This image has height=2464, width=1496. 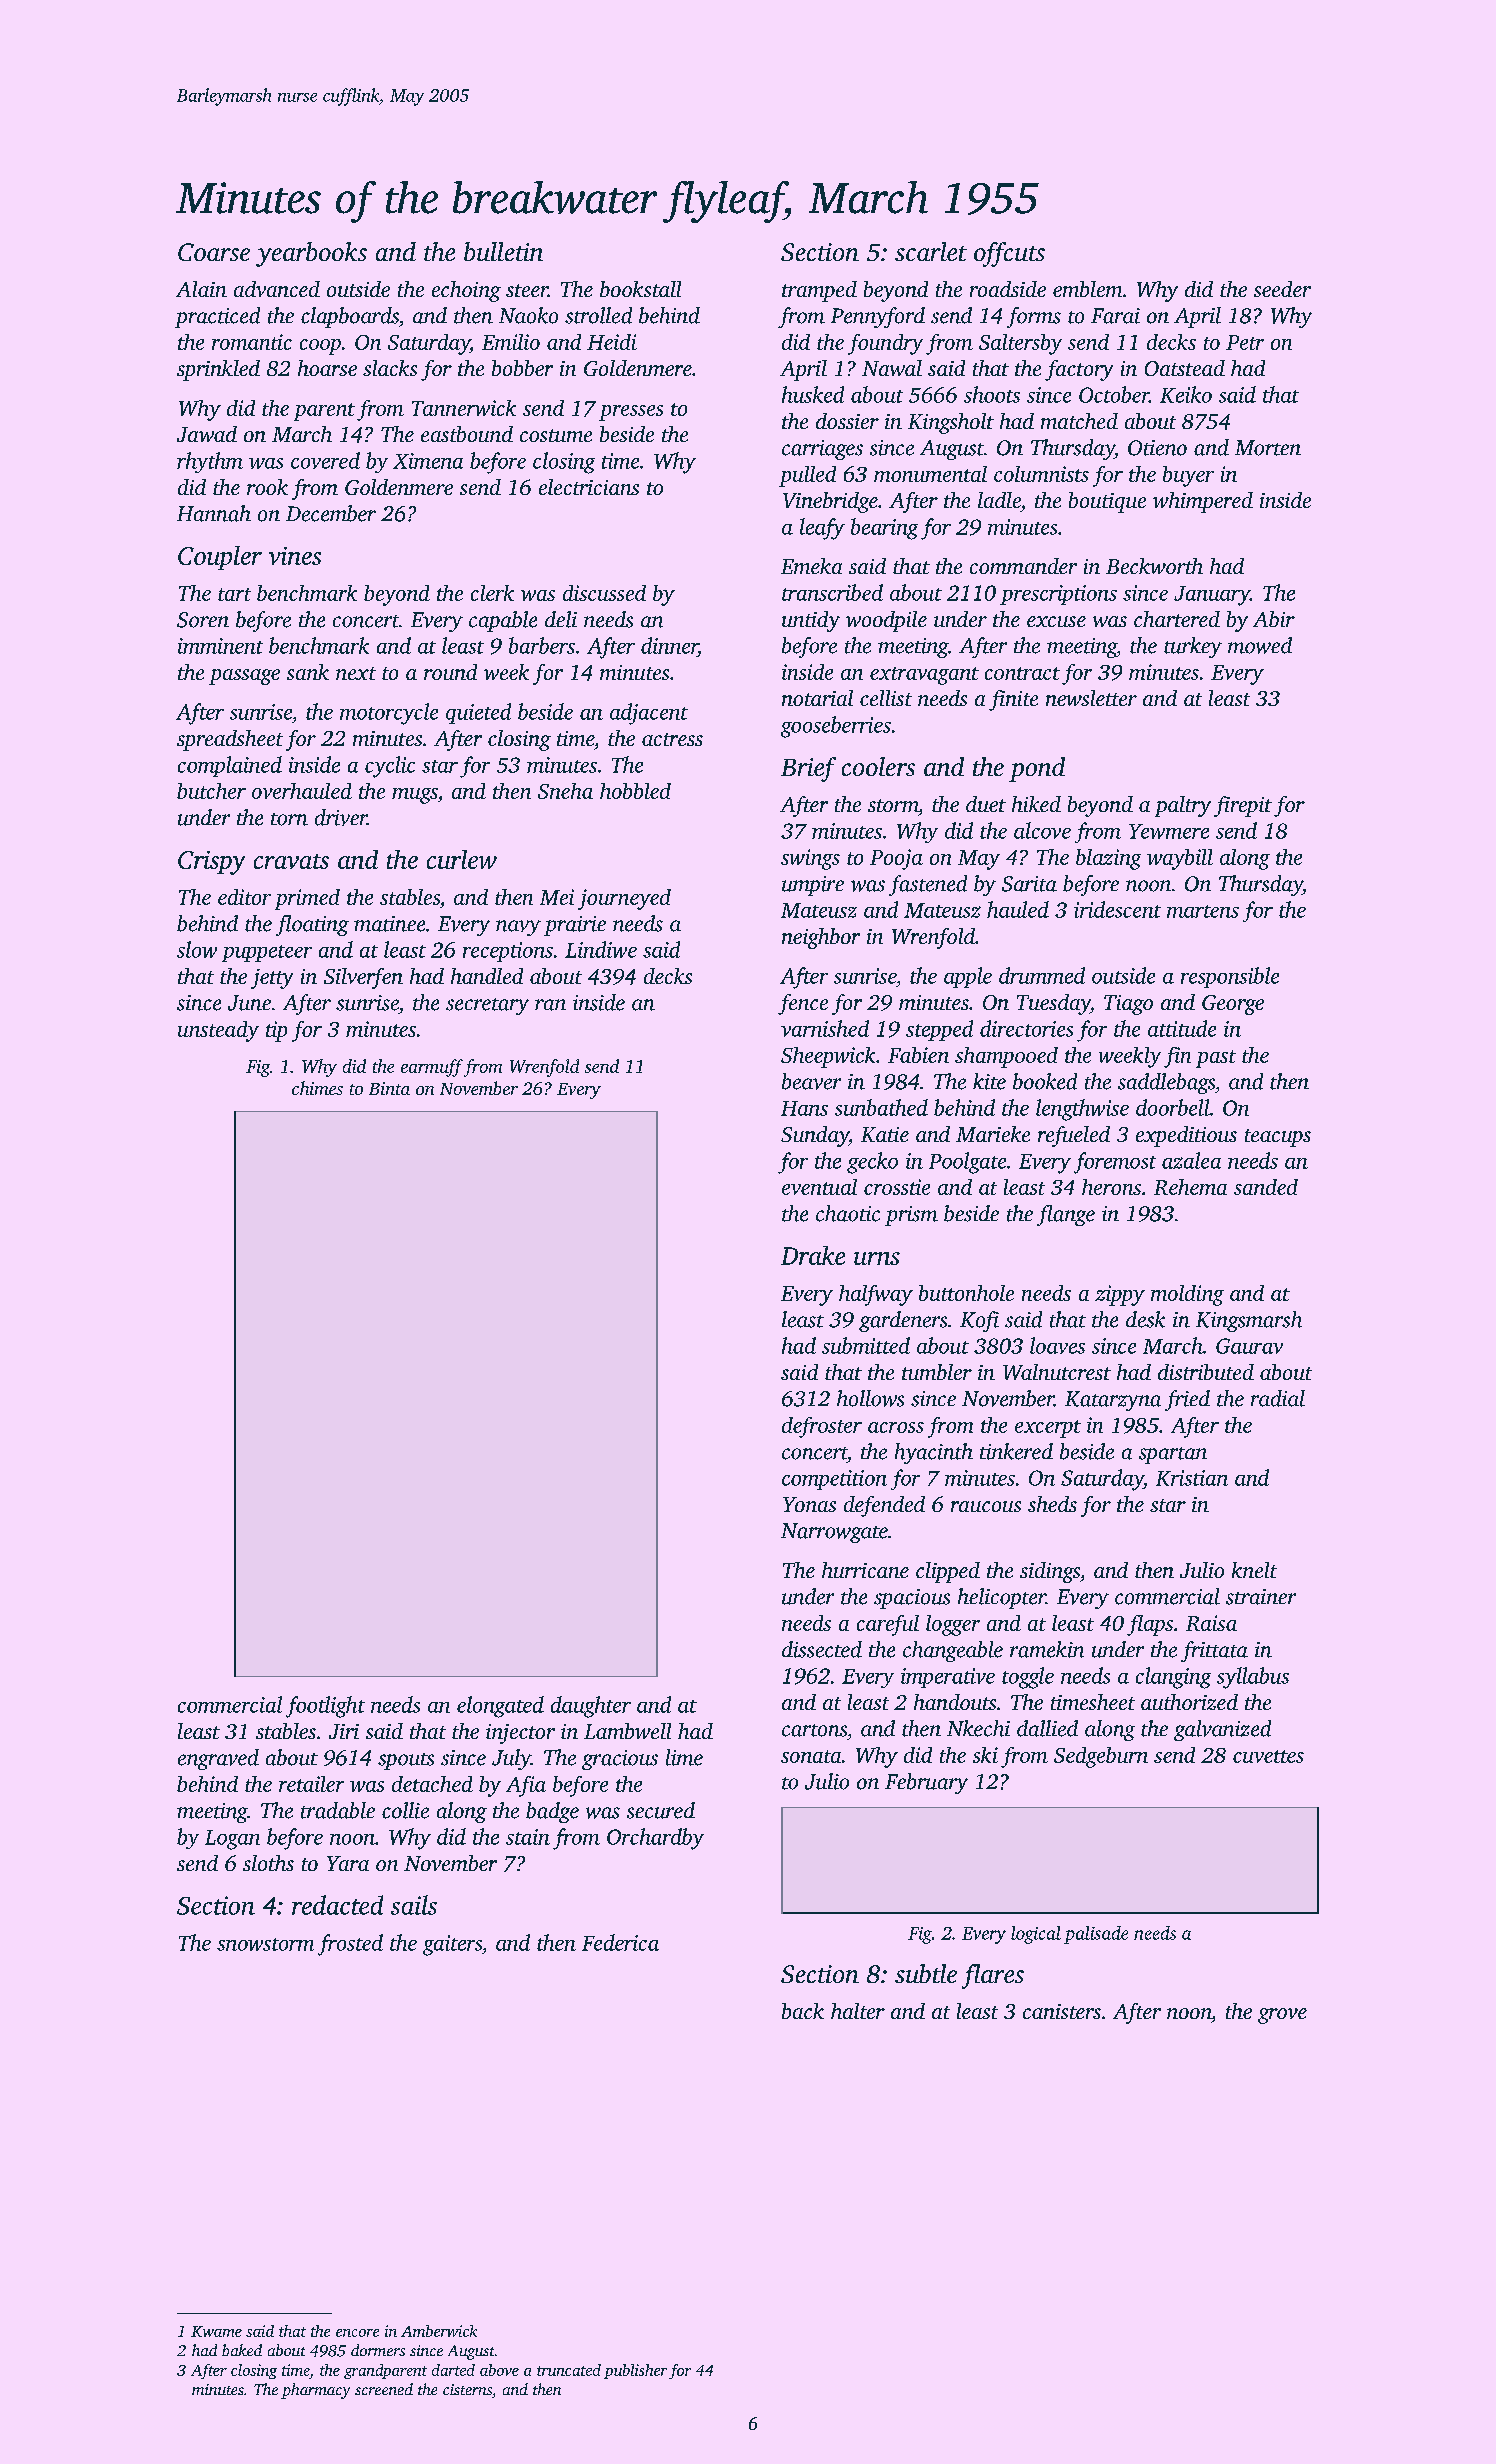 What do you see at coordinates (325, 1707) in the image?
I see `footlight` at bounding box center [325, 1707].
